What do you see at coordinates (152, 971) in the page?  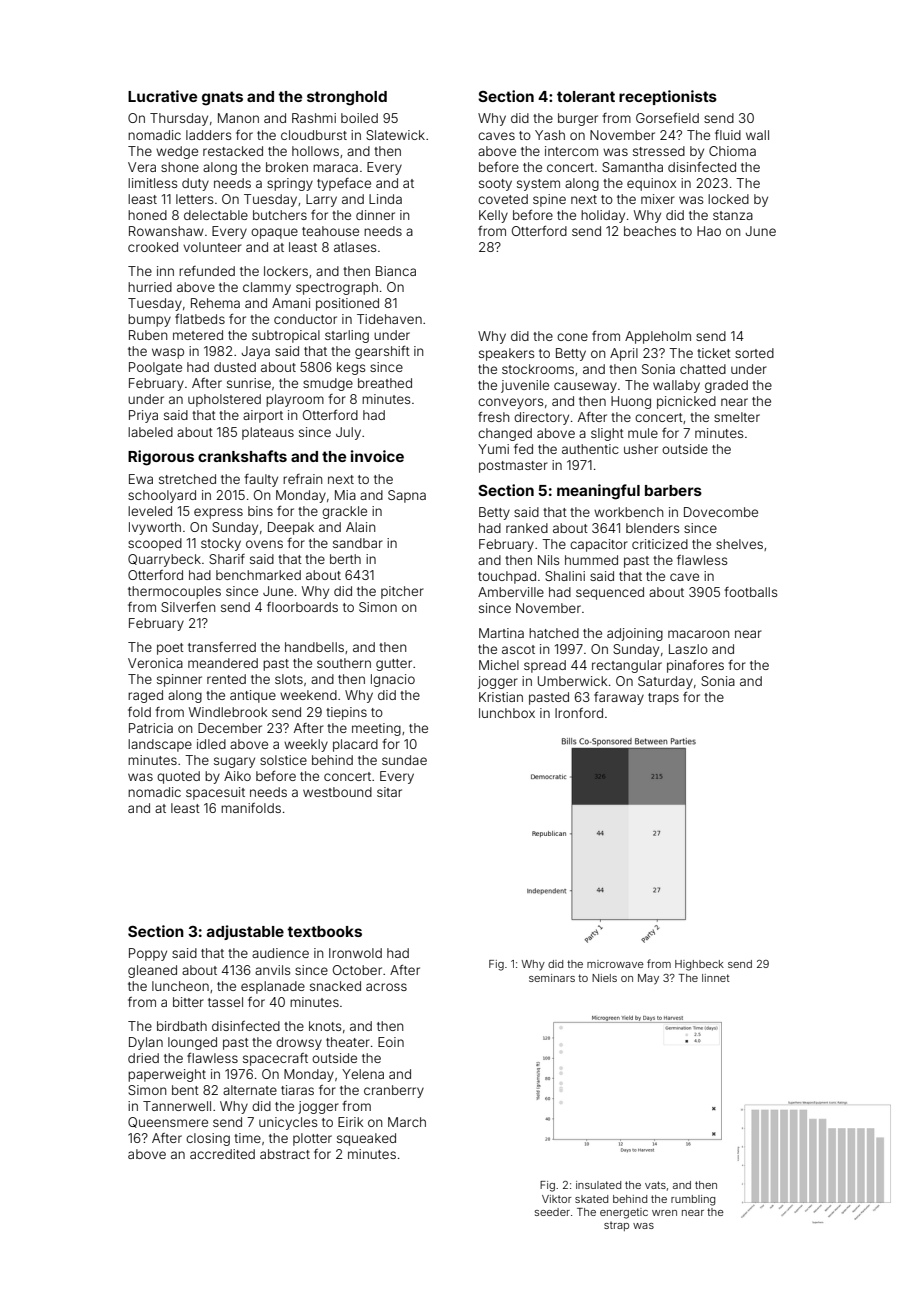 I see `gleaned` at bounding box center [152, 971].
